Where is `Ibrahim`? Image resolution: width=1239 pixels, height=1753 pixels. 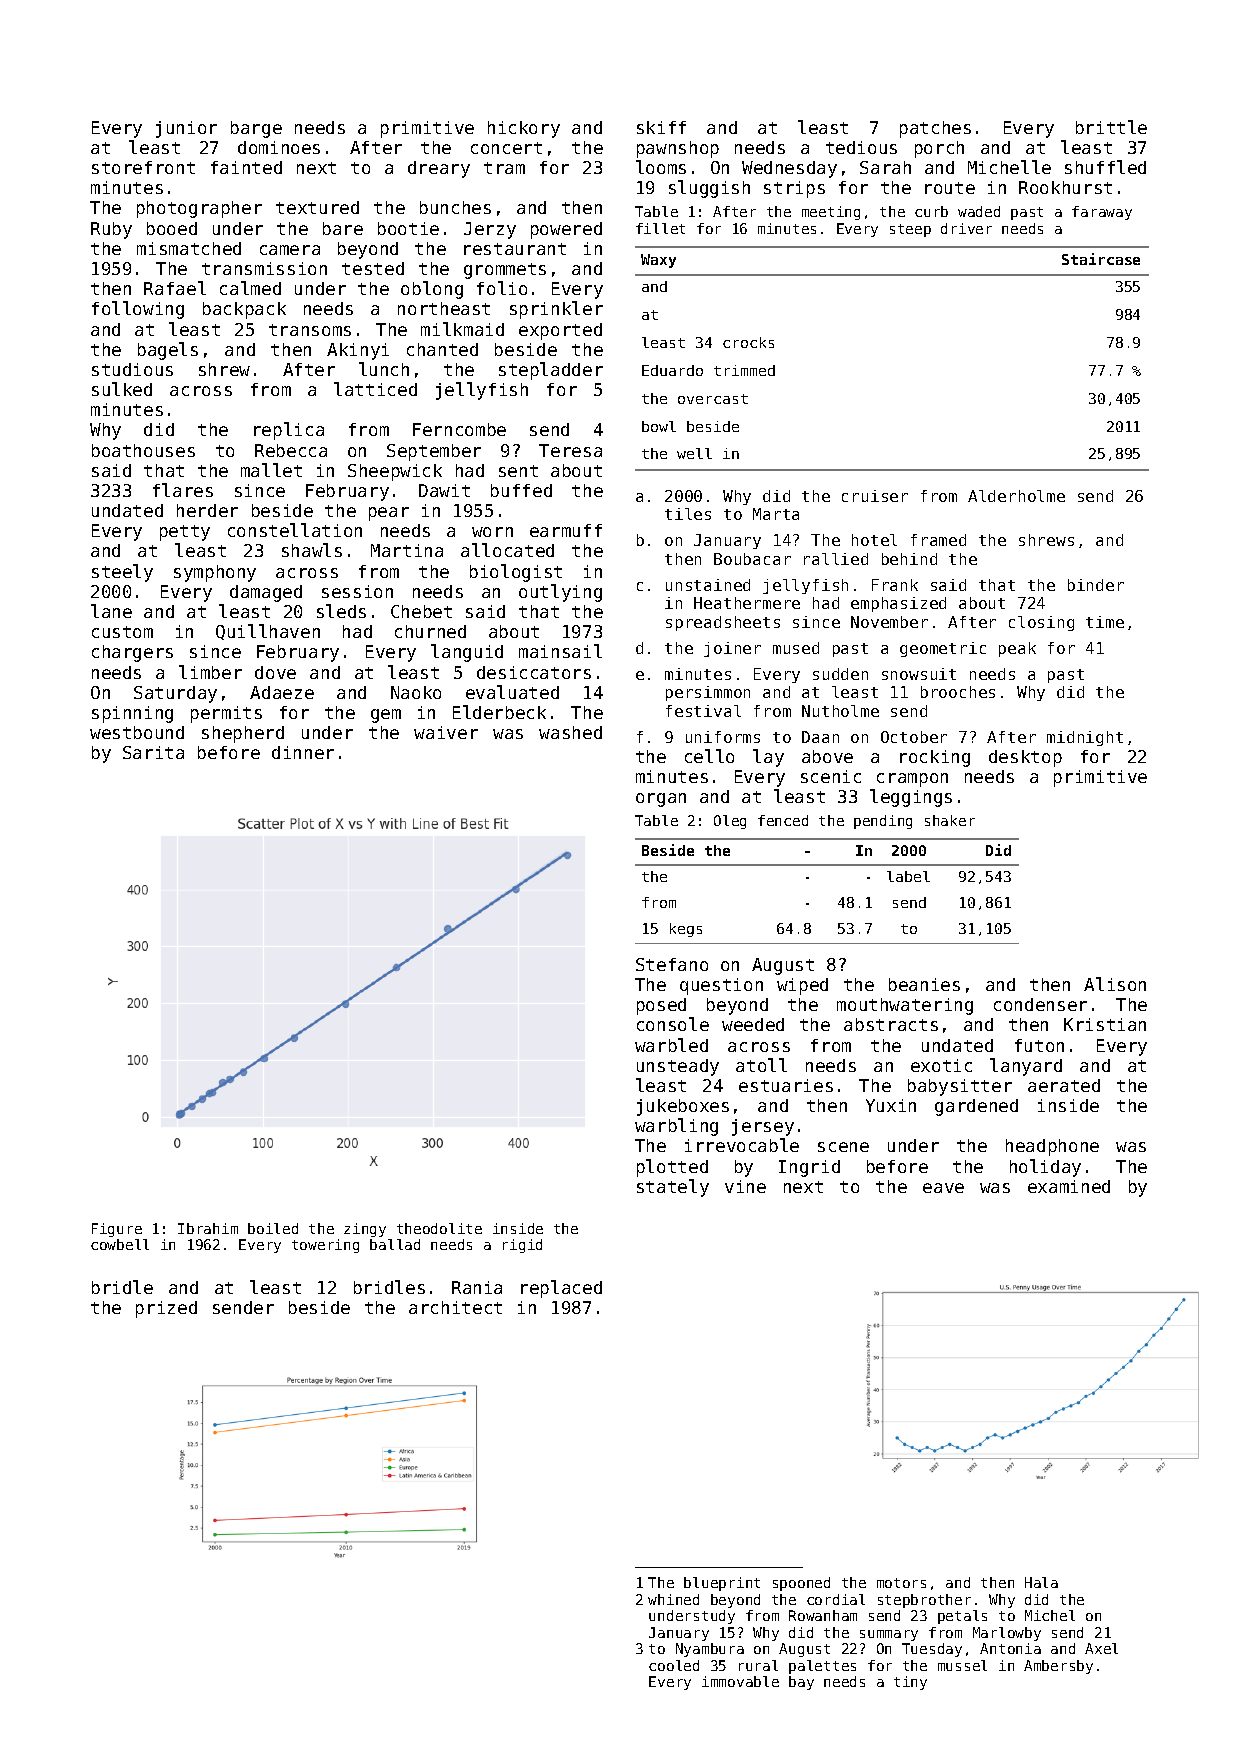 Ibrahim is located at coordinates (208, 1228).
